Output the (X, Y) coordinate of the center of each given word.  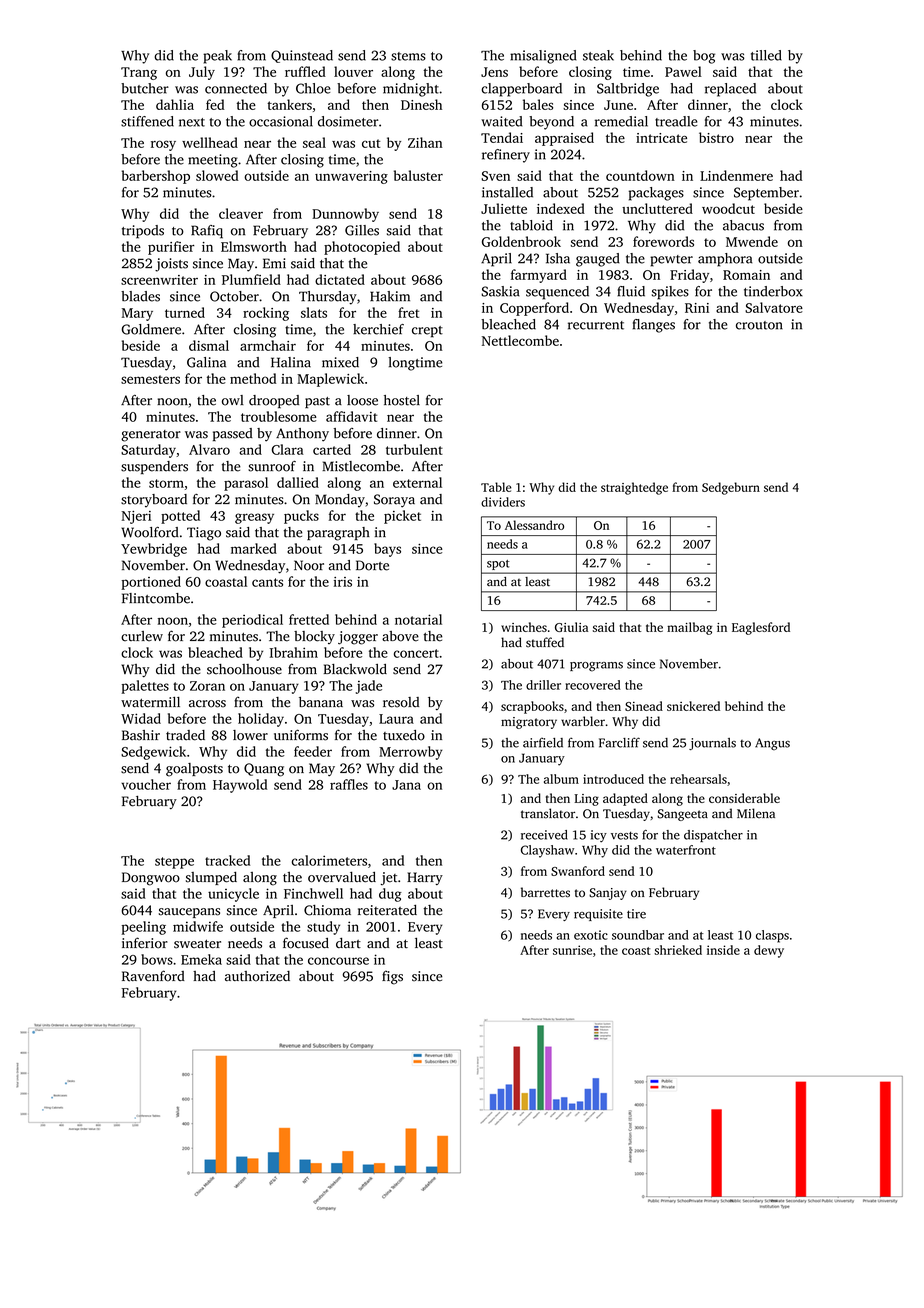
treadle (676, 121)
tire (636, 914)
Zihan (425, 142)
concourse (338, 961)
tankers (289, 104)
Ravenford (153, 976)
